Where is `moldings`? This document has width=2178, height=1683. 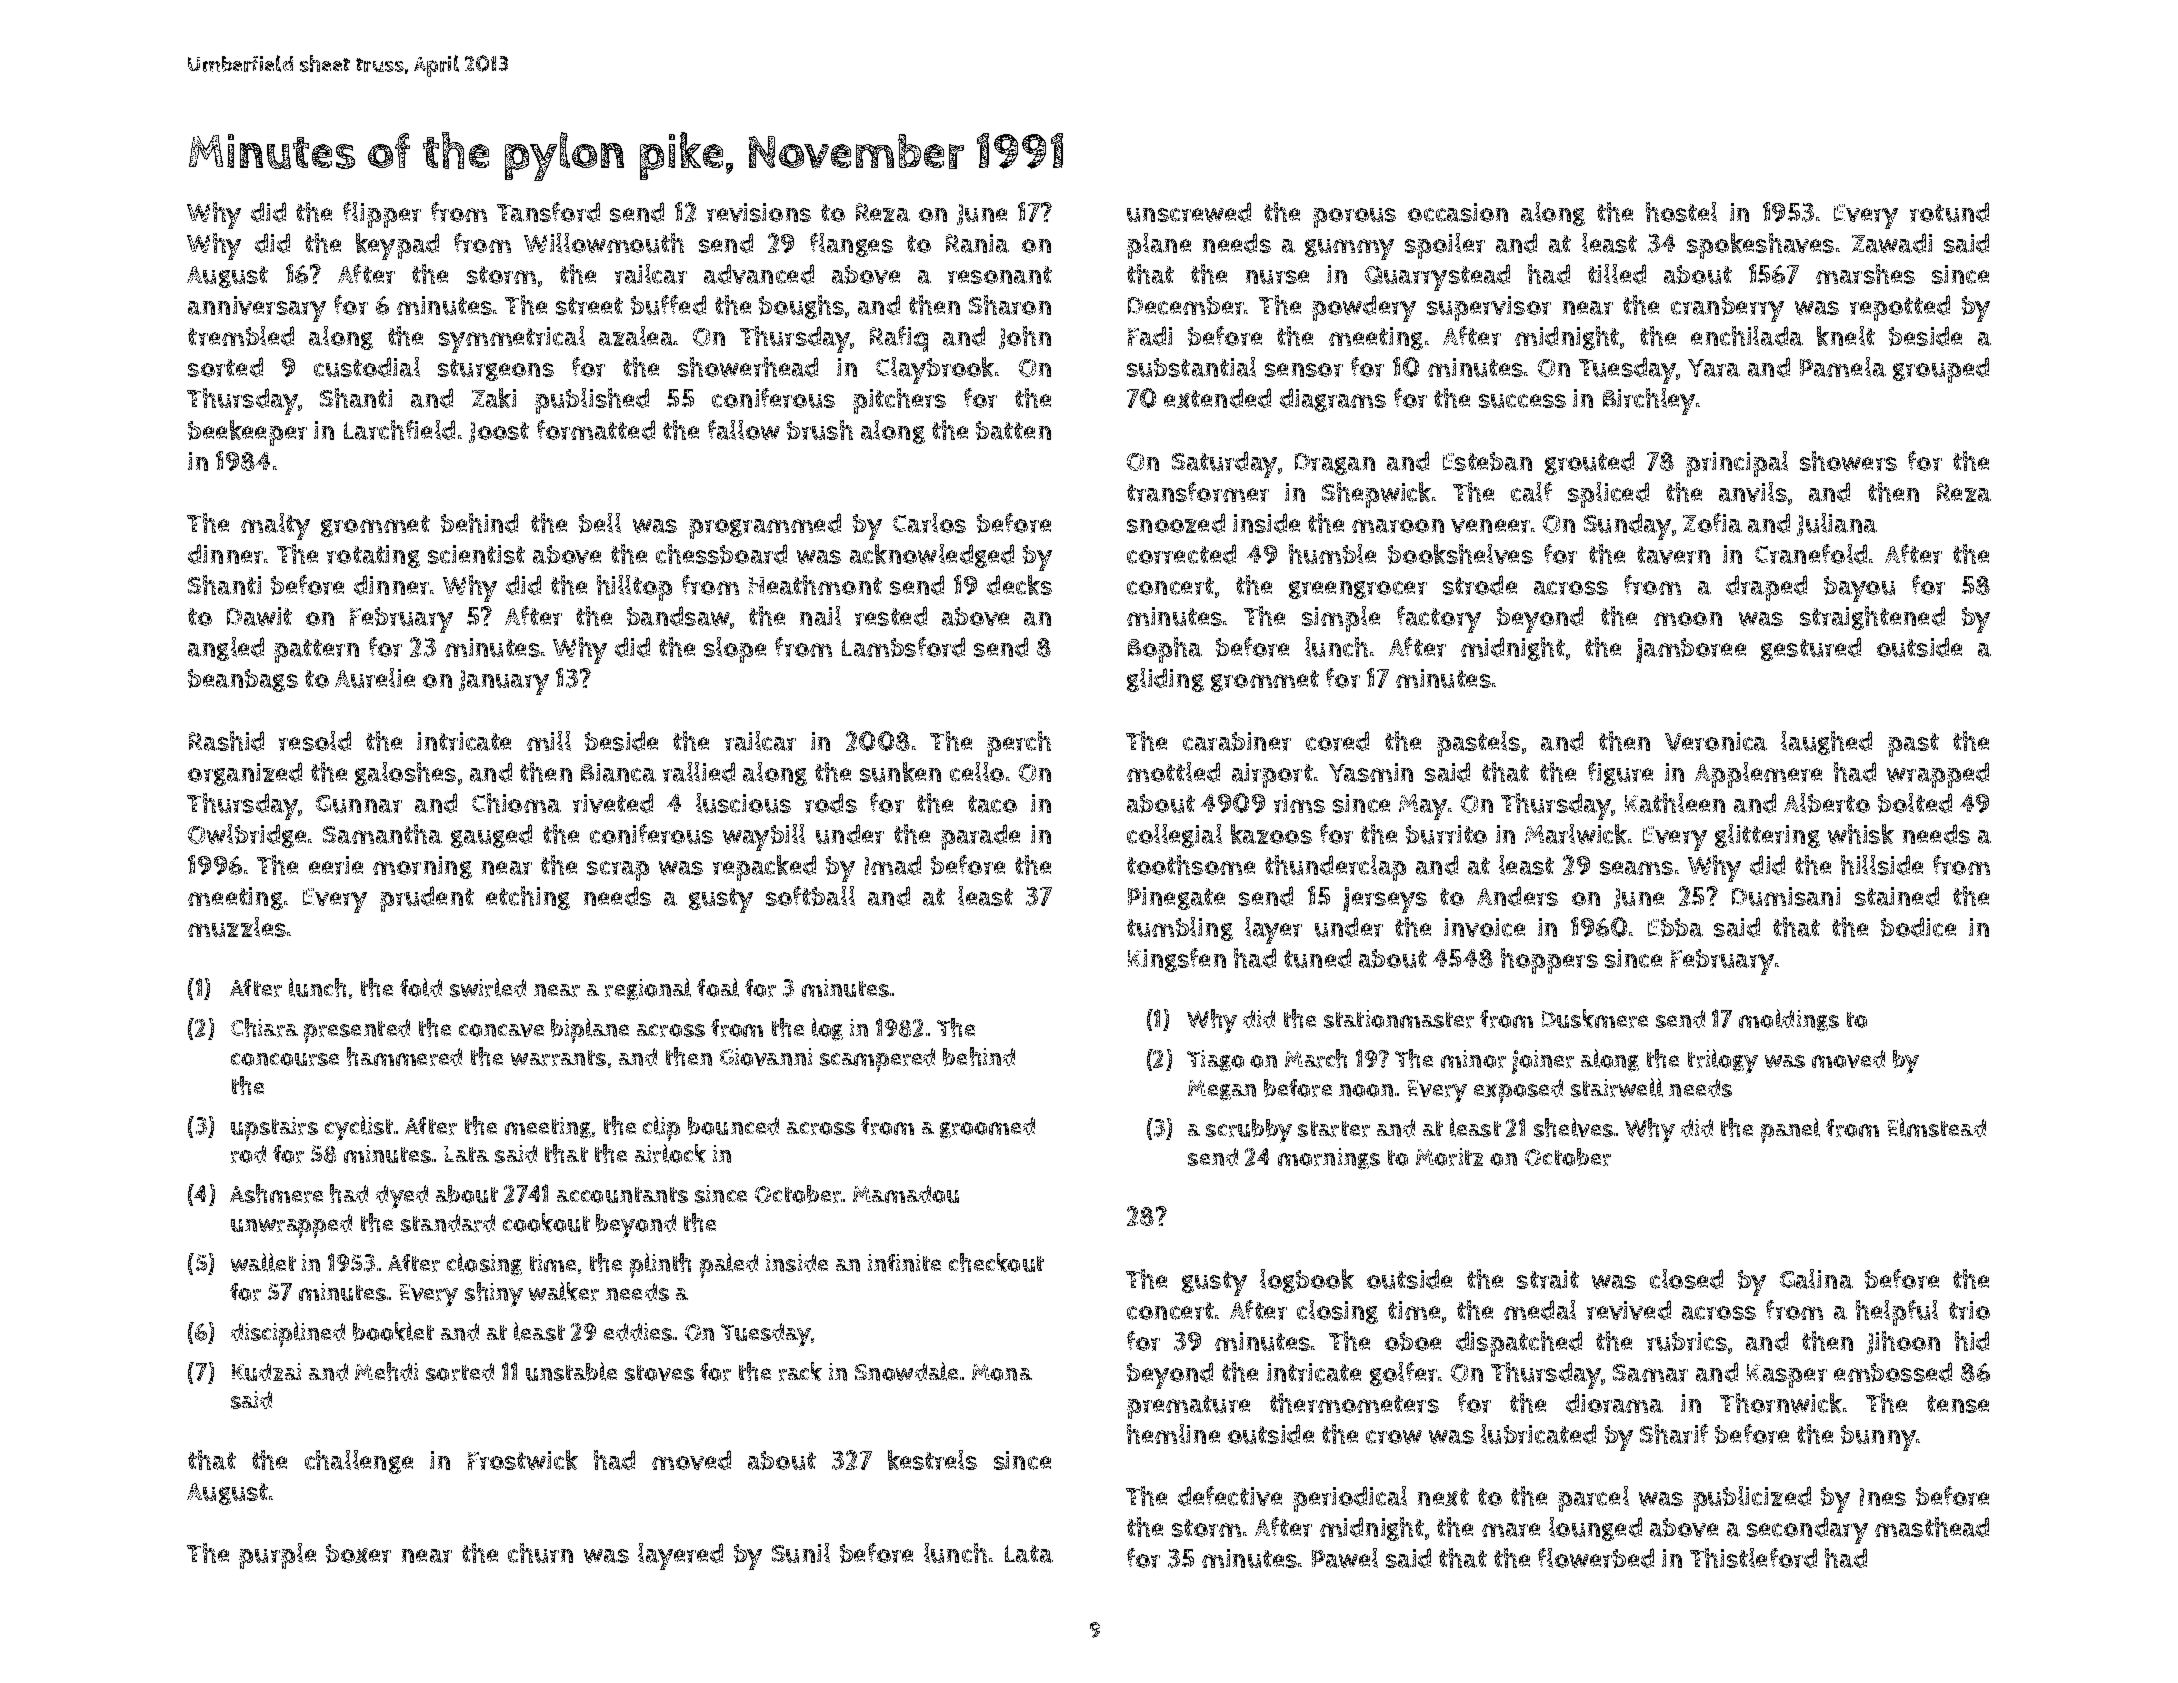
moldings is located at coordinates (1789, 1020).
